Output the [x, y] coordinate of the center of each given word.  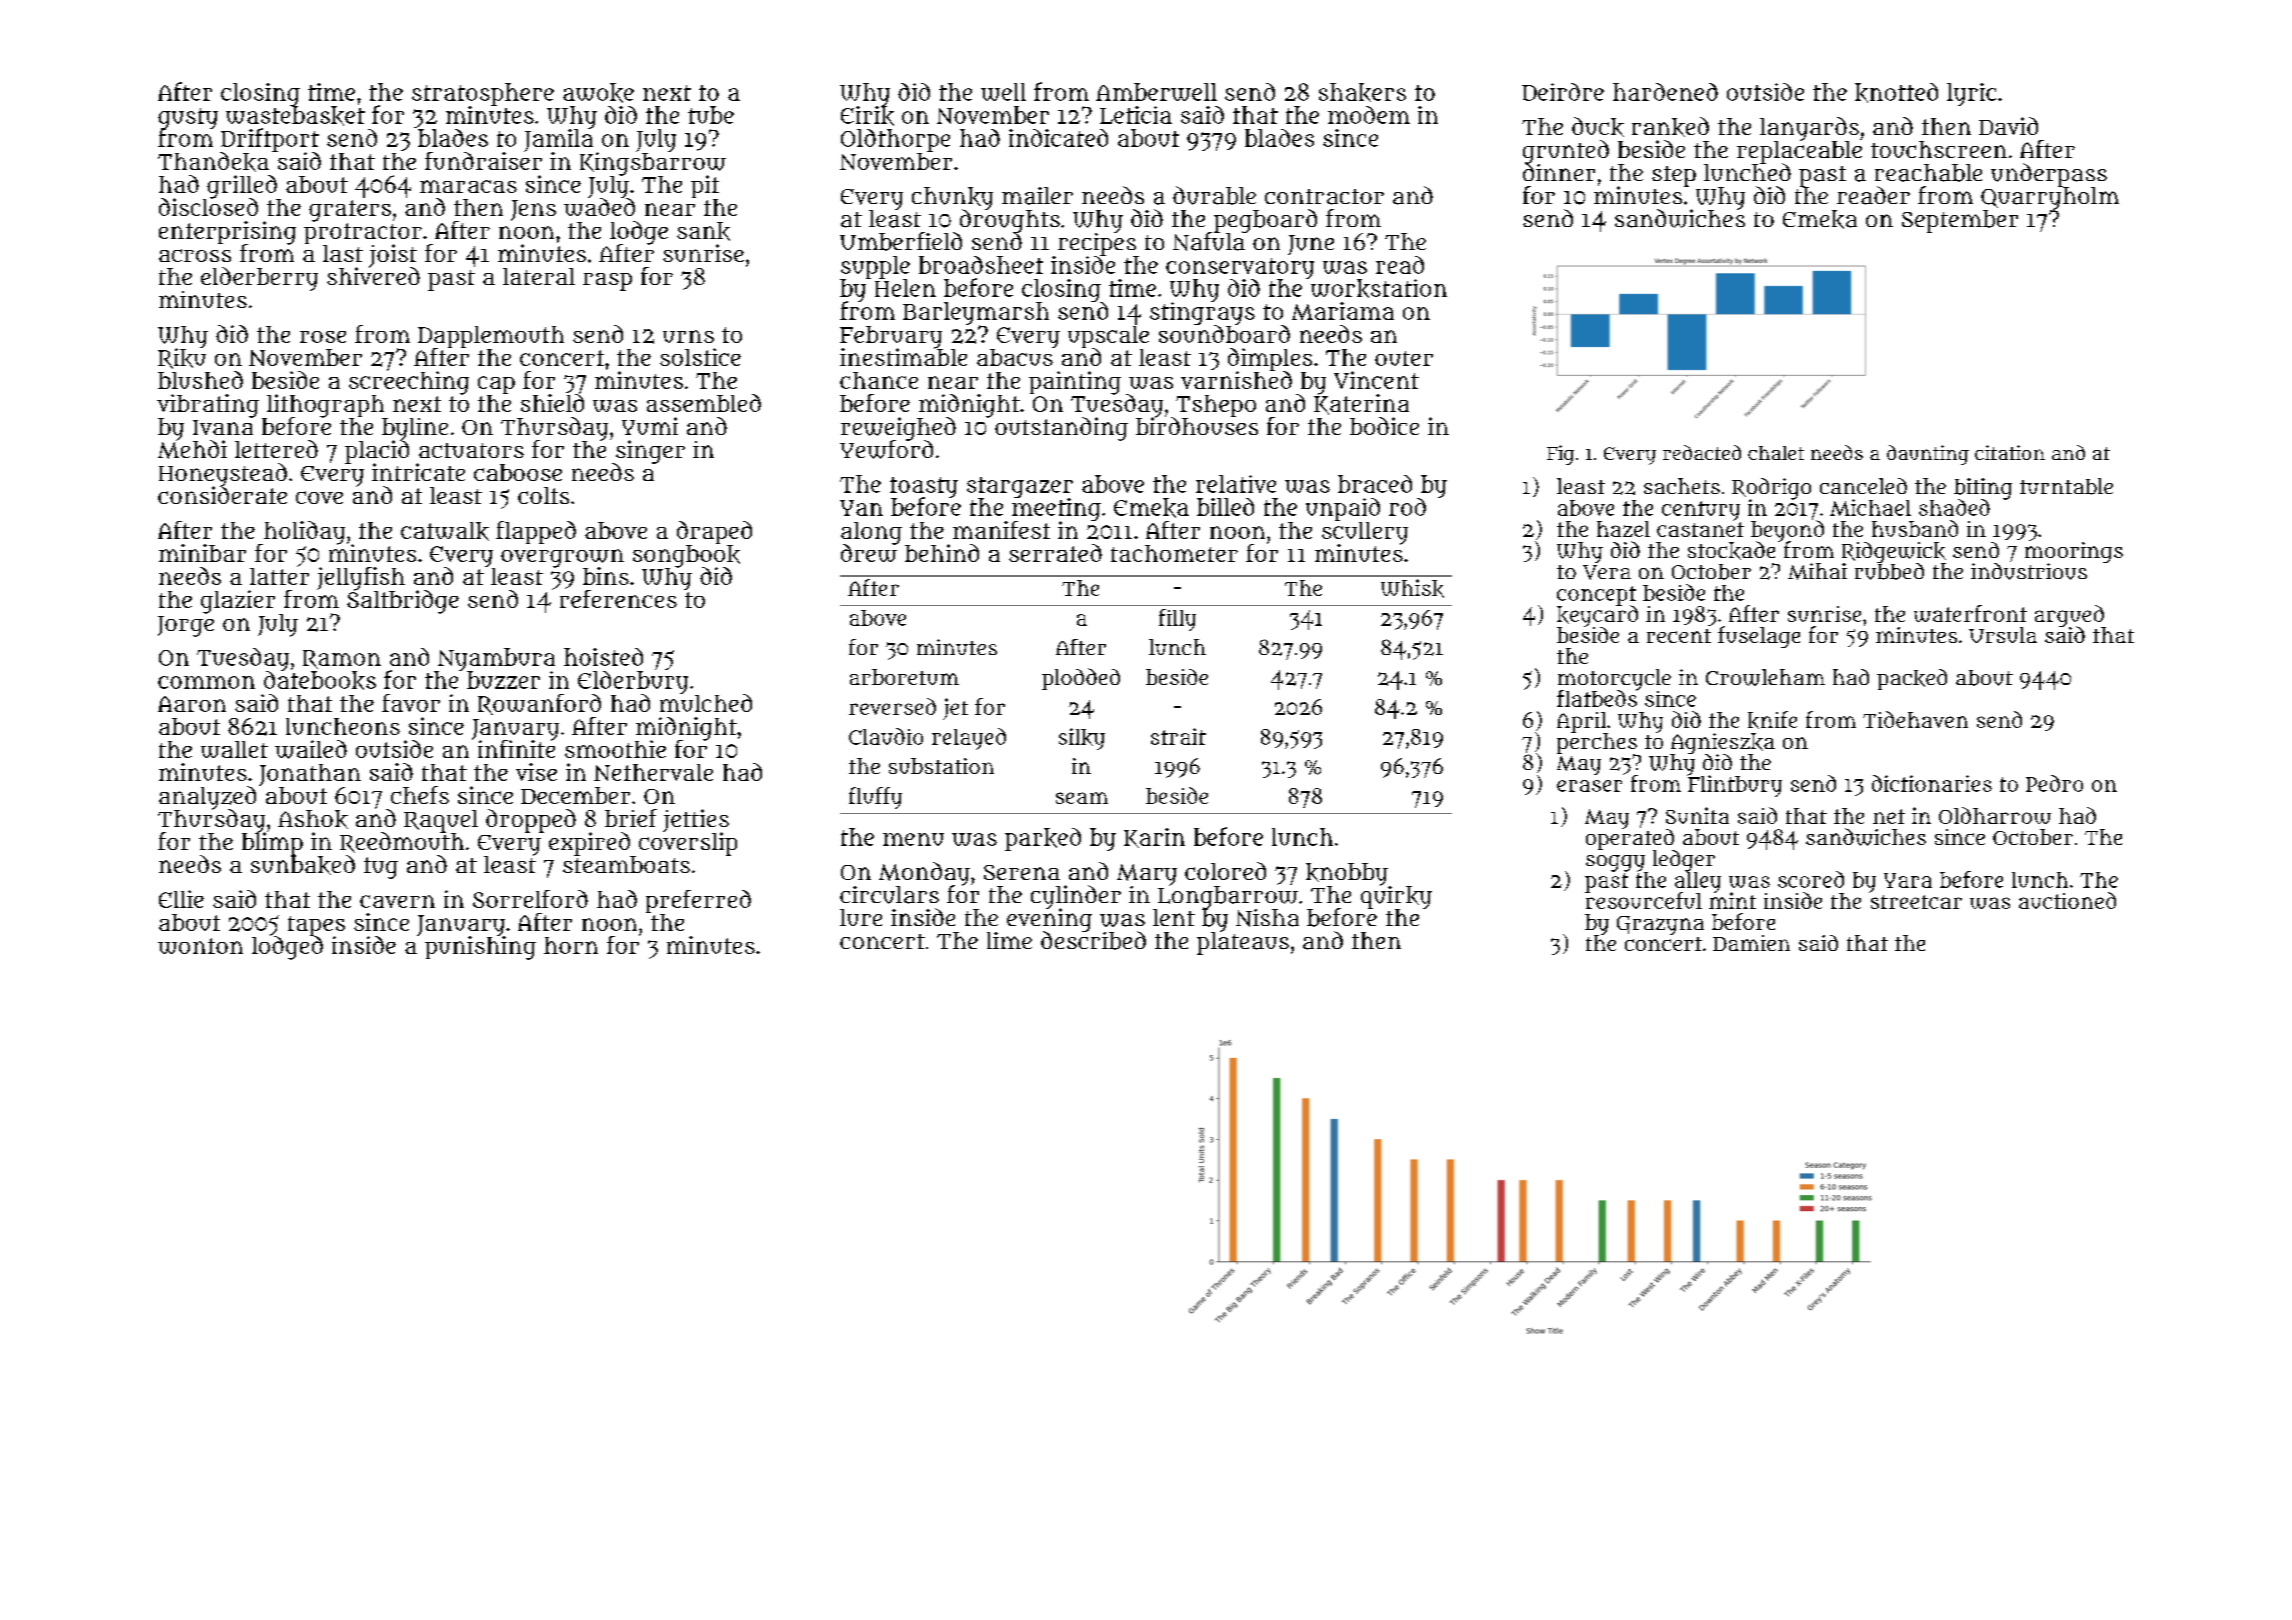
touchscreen [1939, 149]
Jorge [186, 626]
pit [705, 186]
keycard [1597, 616]
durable [1214, 195]
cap [496, 385]
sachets [1682, 486]
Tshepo [1216, 406]
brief [631, 818]
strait [1178, 736]
